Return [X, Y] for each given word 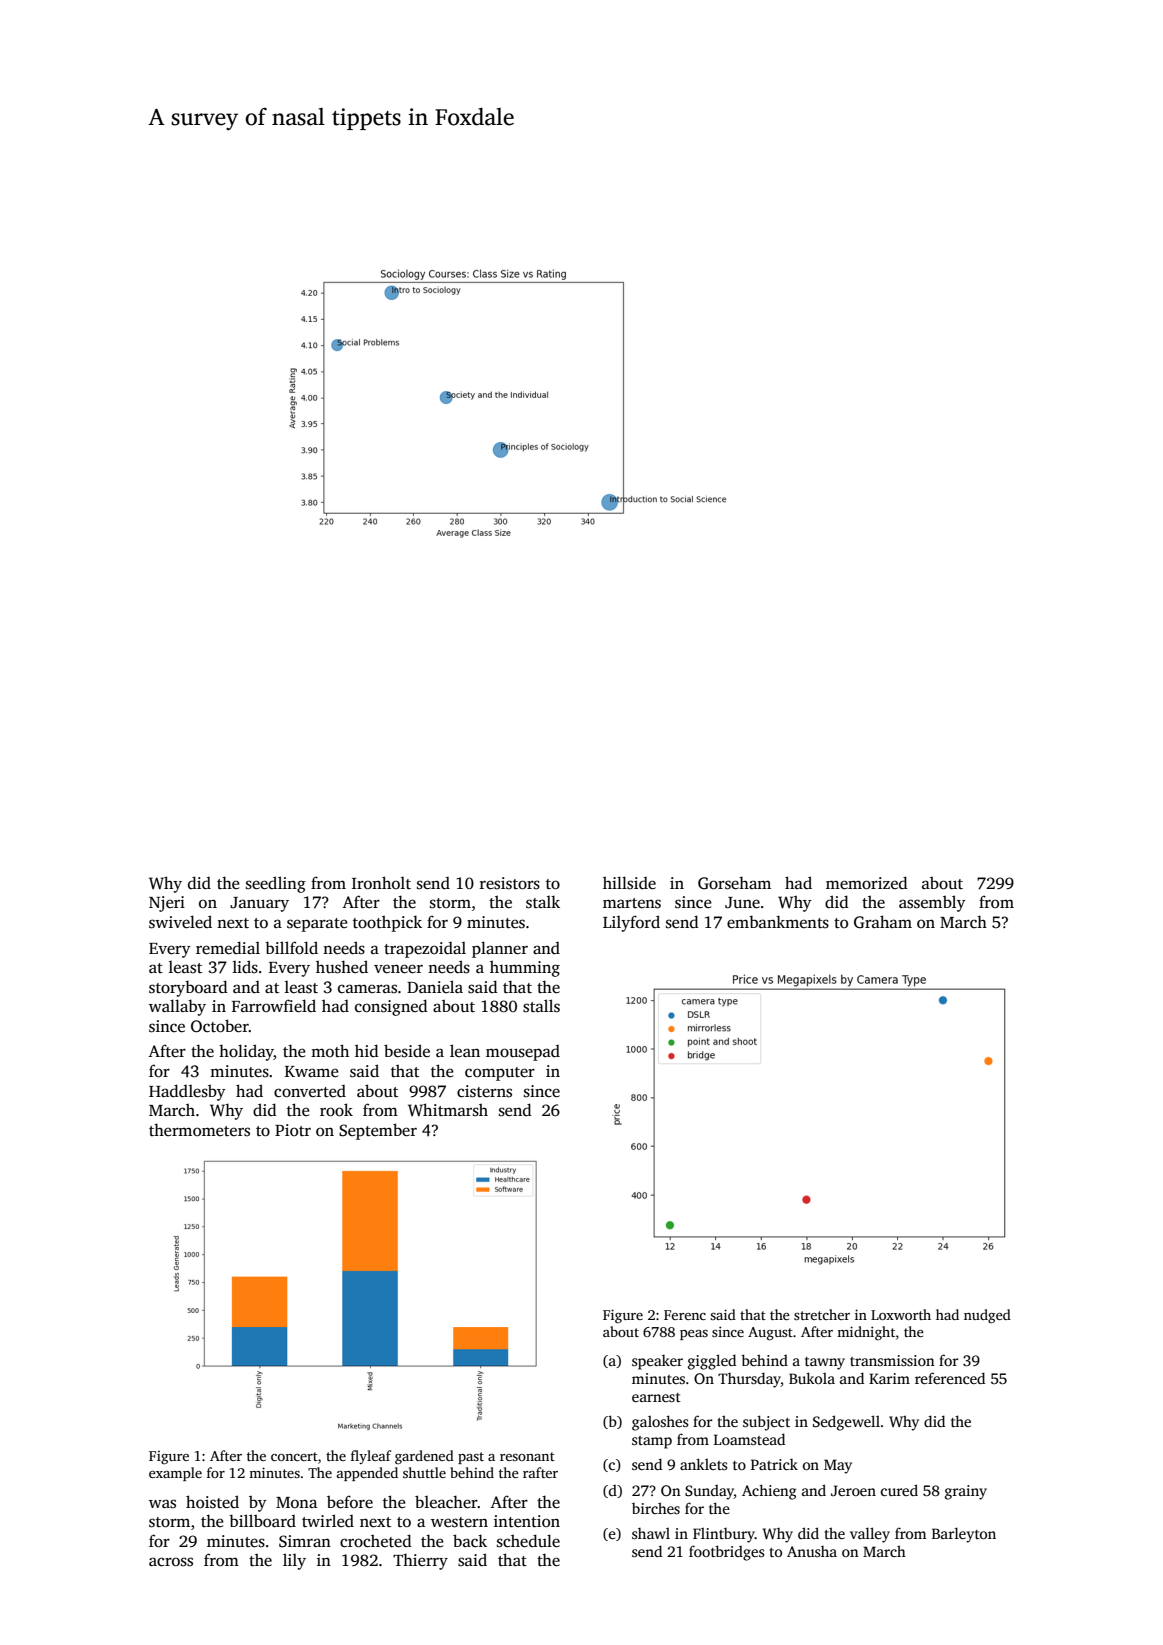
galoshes [660, 1423]
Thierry [420, 1561]
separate [317, 925]
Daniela [435, 986]
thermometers [199, 1130]
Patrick [774, 1464]
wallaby [177, 1007]
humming [525, 969]
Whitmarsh [448, 1110]
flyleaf [371, 1457]
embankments [778, 922]
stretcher [822, 1314]
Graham [883, 922]
